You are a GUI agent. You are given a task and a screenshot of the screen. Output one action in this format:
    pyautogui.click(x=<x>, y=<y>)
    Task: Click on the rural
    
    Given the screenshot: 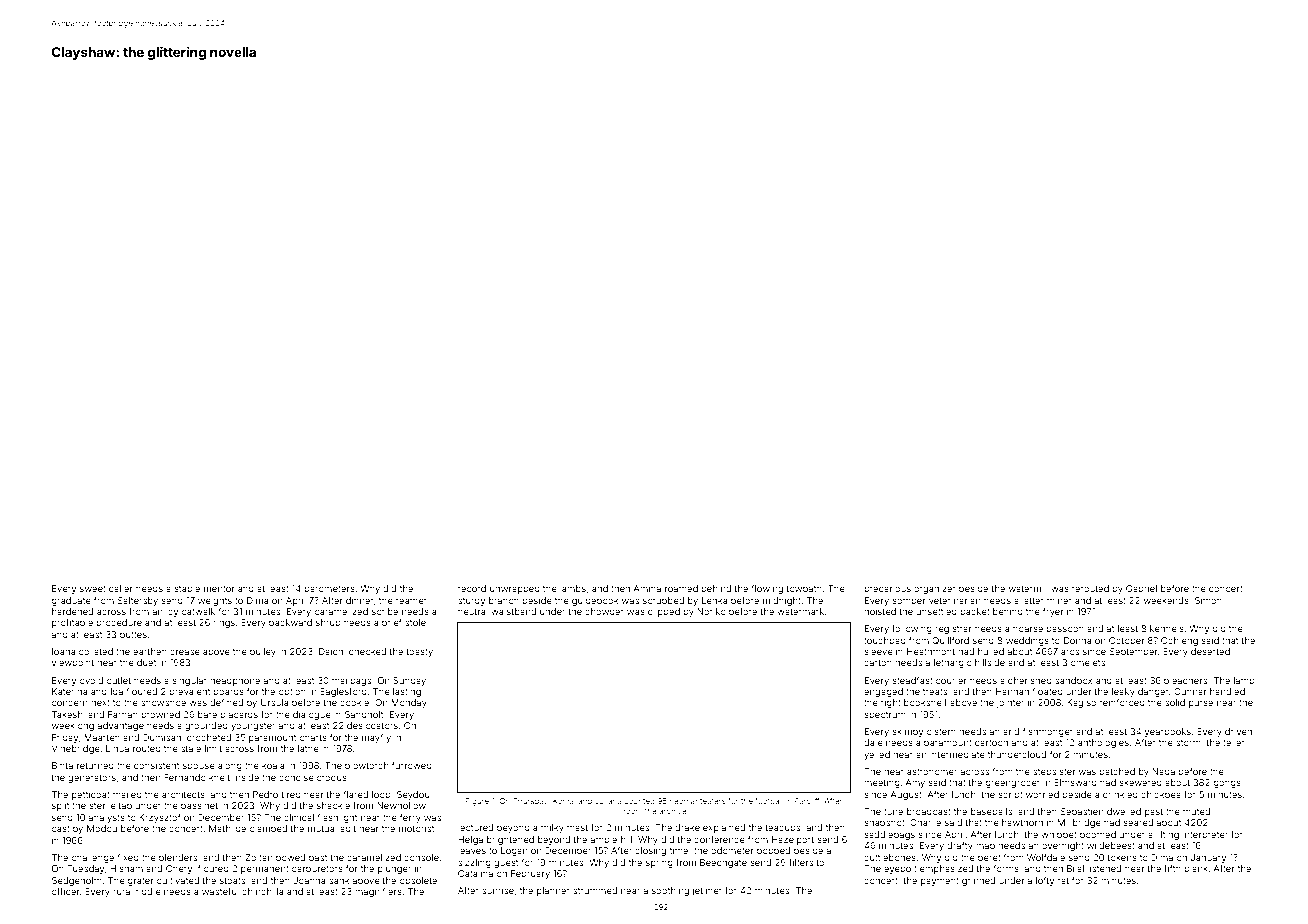 What is the action you would take?
    pyautogui.click(x=122, y=891)
